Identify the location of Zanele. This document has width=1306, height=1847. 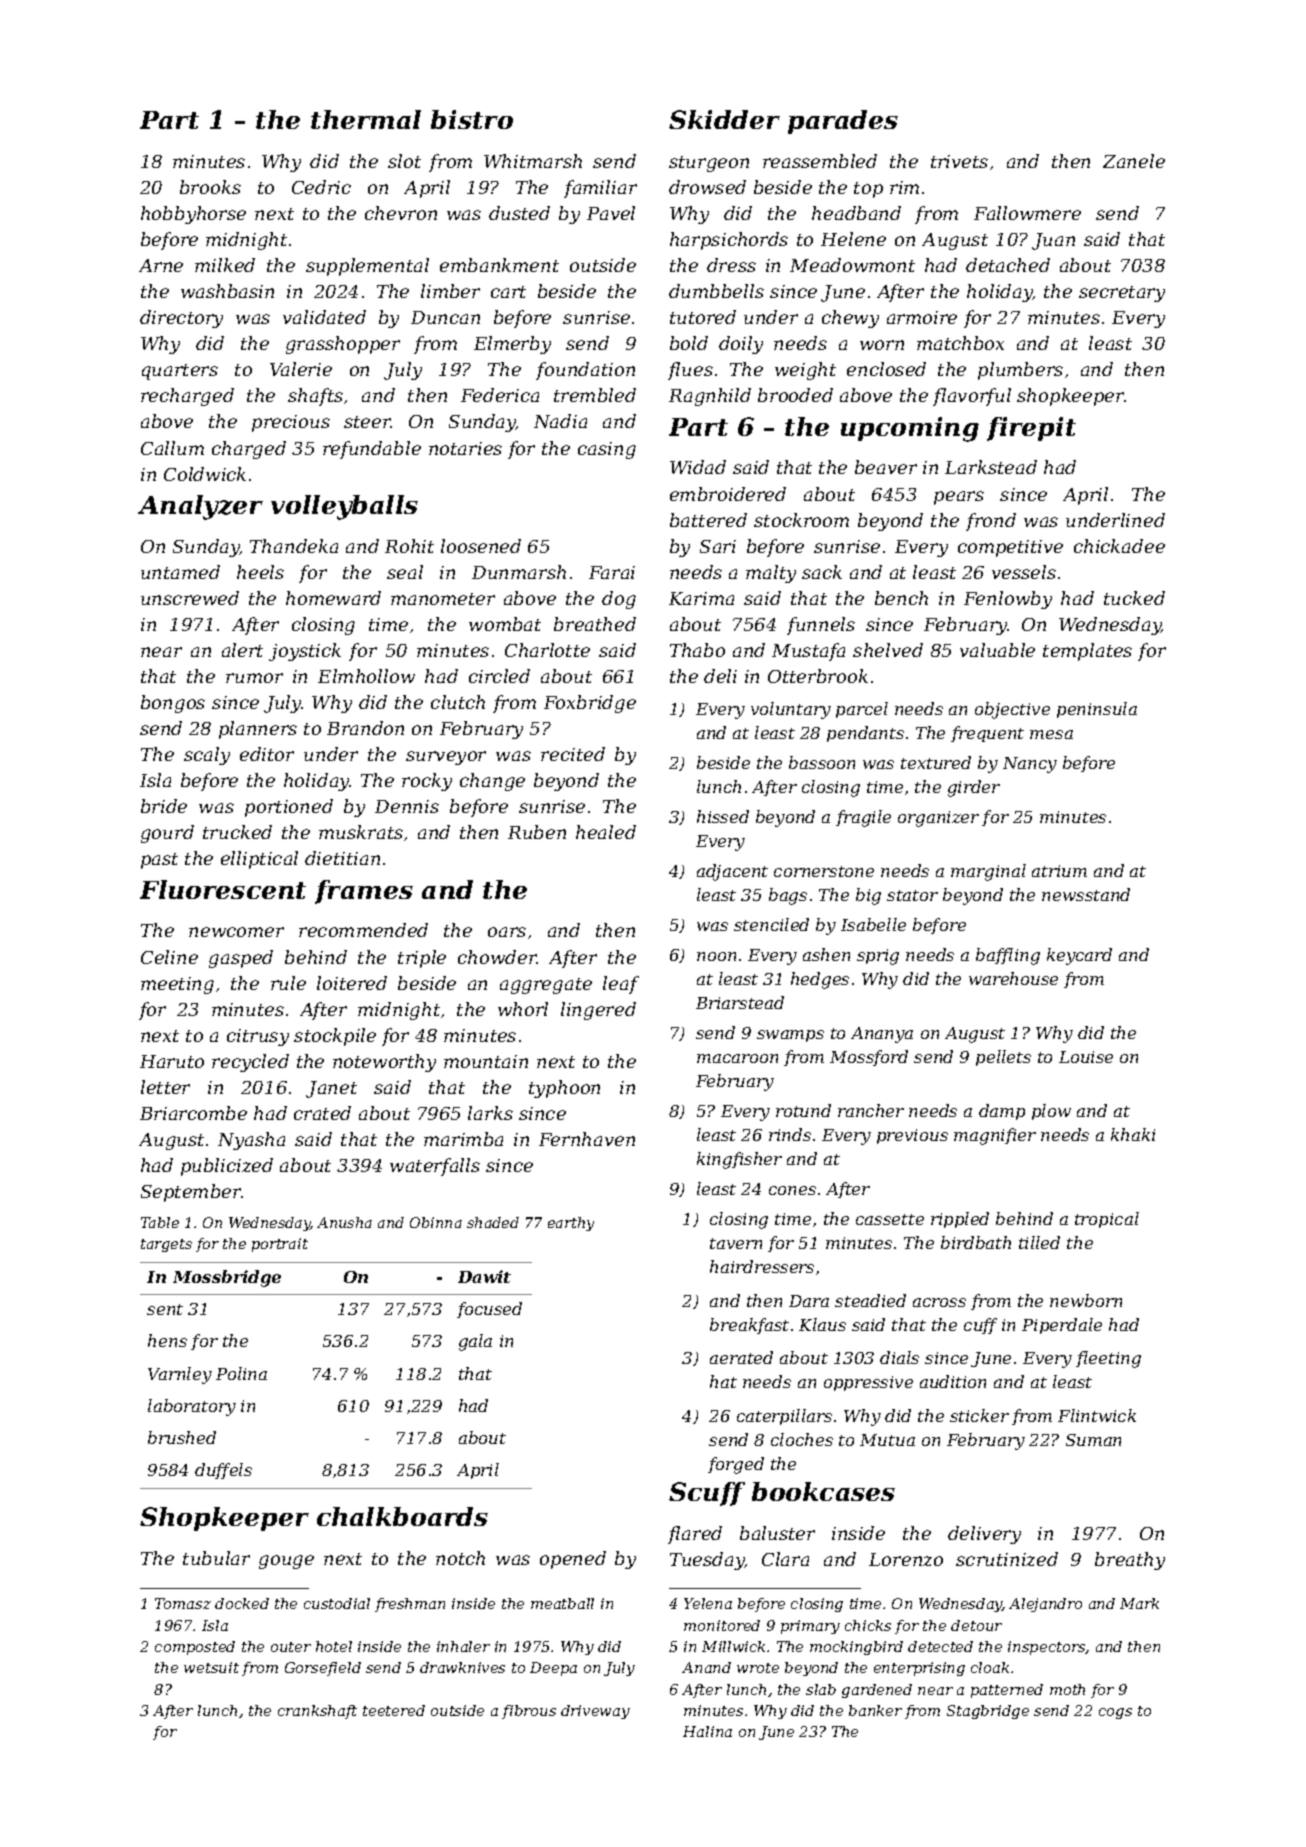
(1134, 161).
